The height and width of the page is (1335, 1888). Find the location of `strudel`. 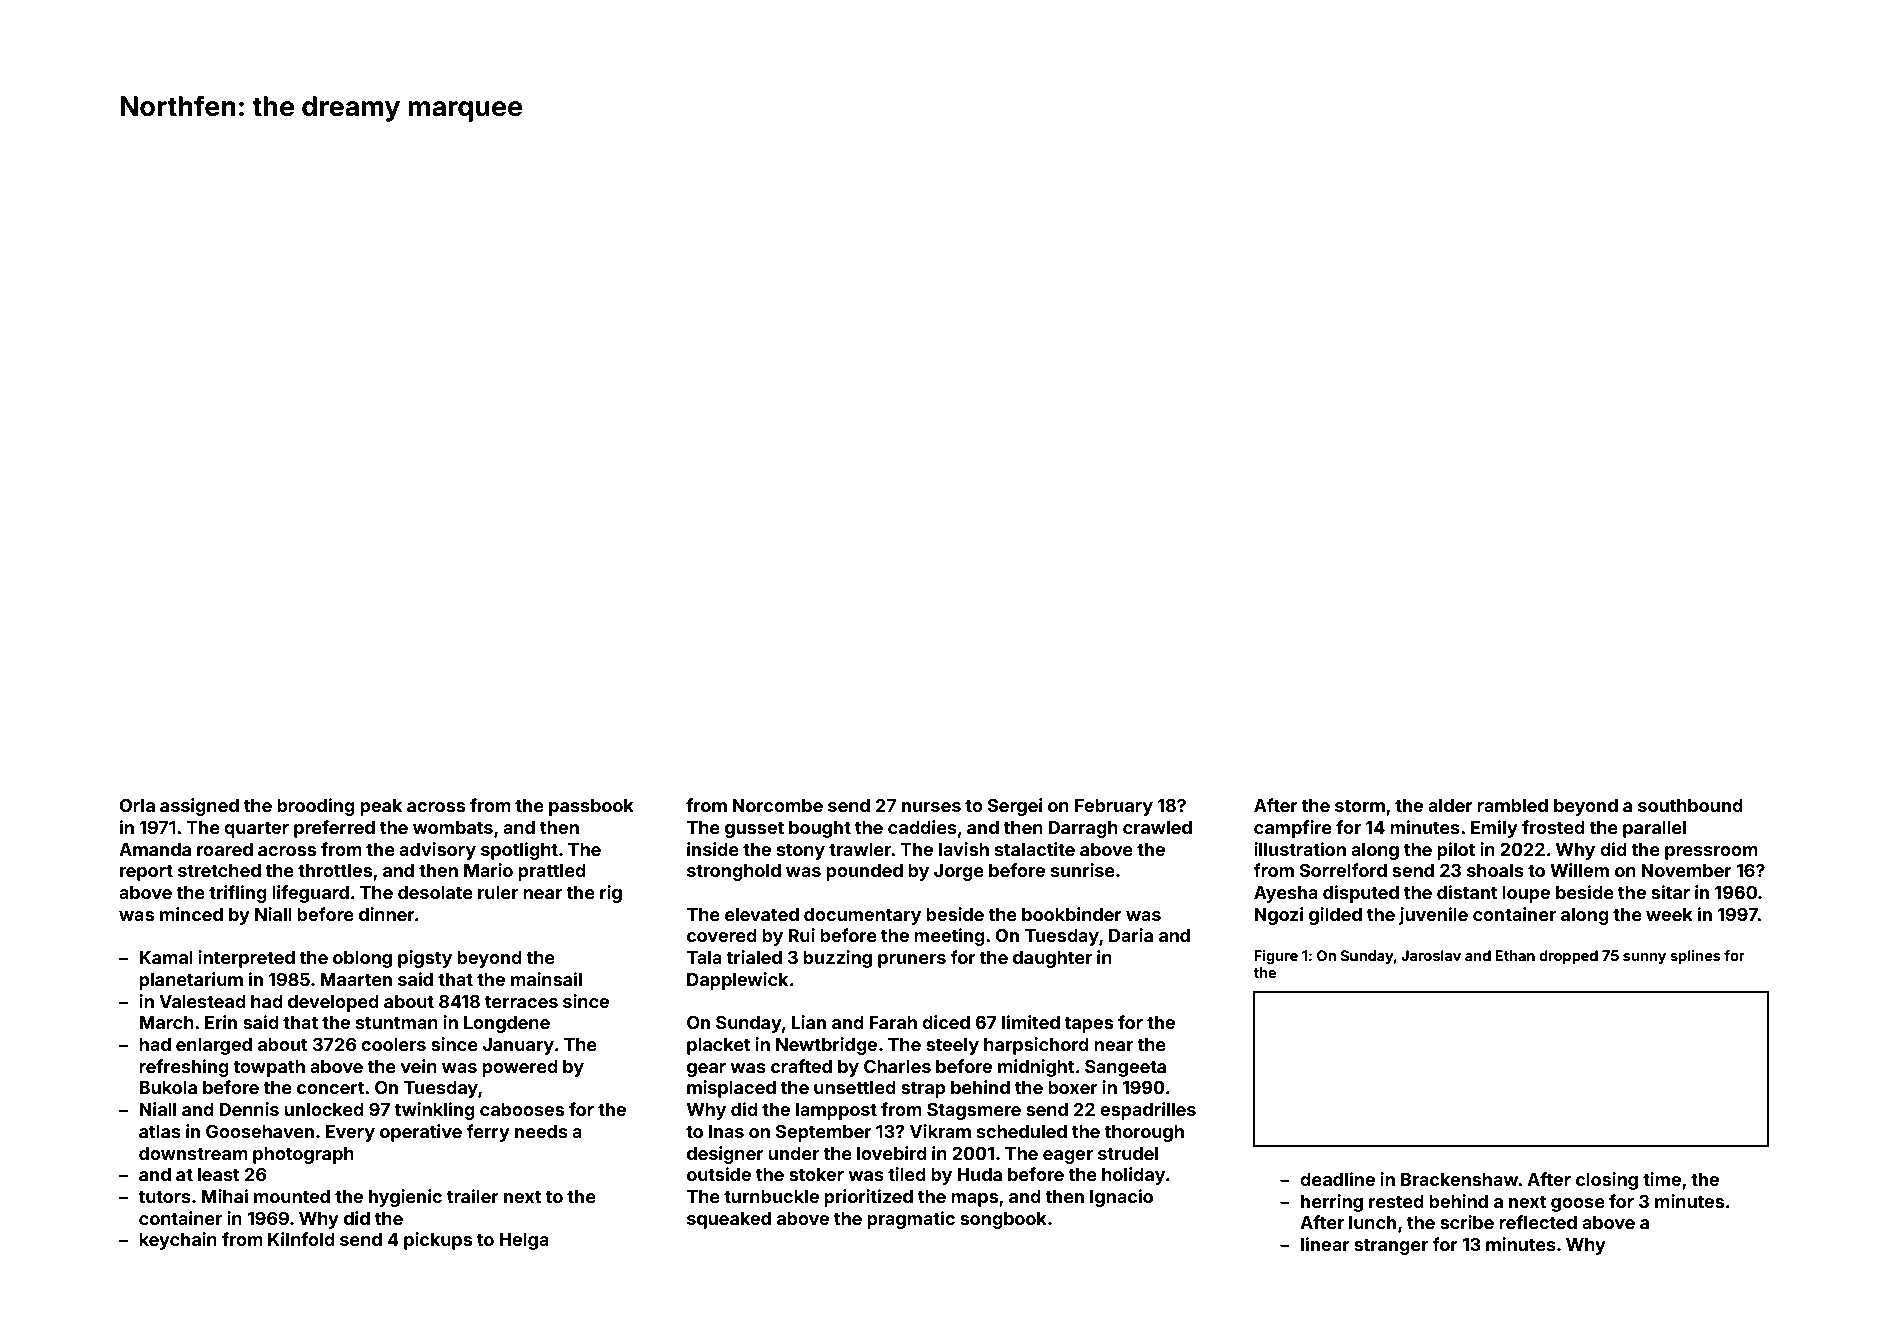

strudel is located at coordinates (1128, 1153).
